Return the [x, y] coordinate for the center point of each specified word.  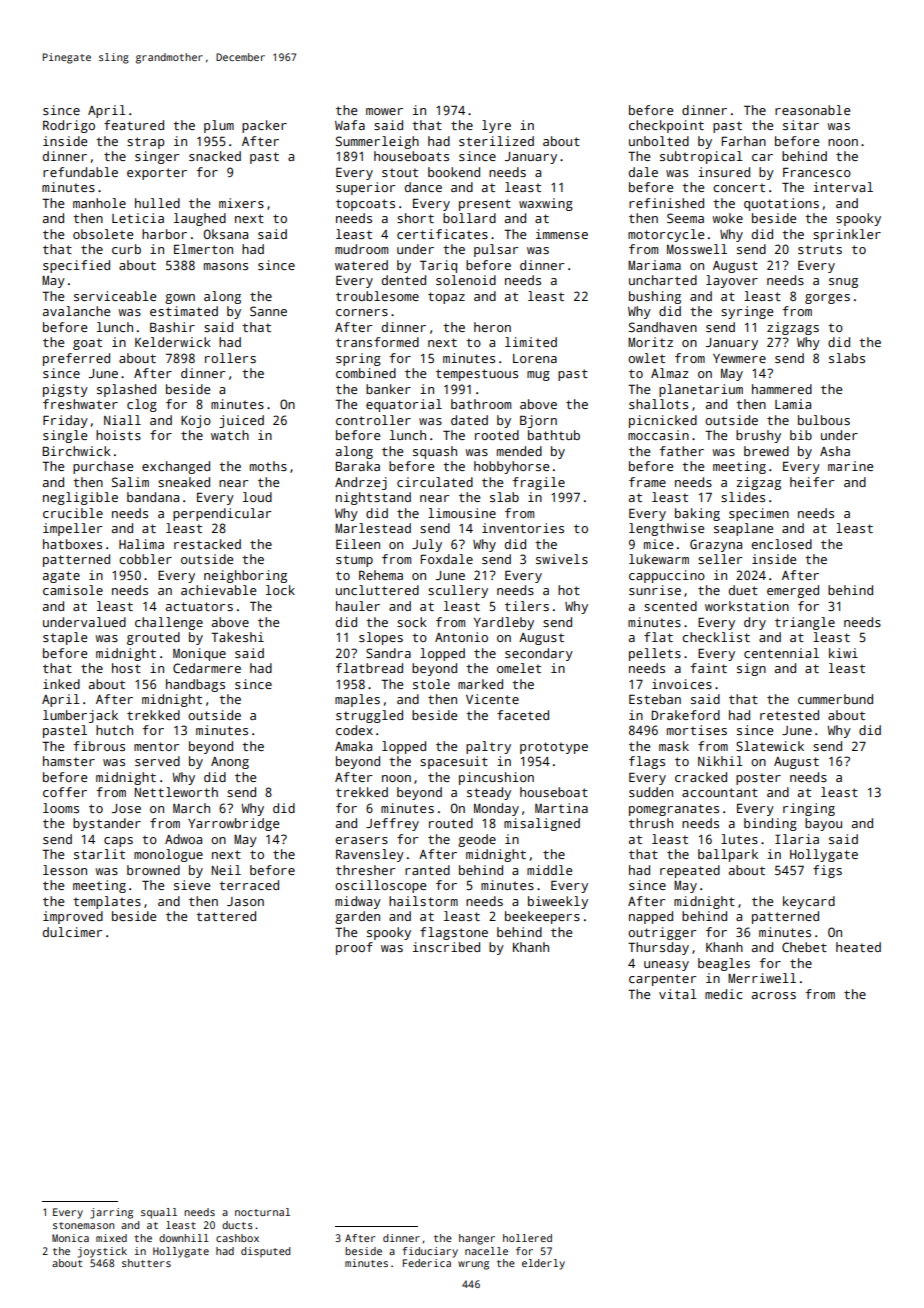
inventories [523, 528]
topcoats [365, 205]
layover [732, 281]
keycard [809, 902]
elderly [543, 1264]
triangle [805, 623]
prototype [554, 748]
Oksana [226, 234]
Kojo [196, 421]
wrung [473, 1265]
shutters [146, 1263]
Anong [230, 763]
